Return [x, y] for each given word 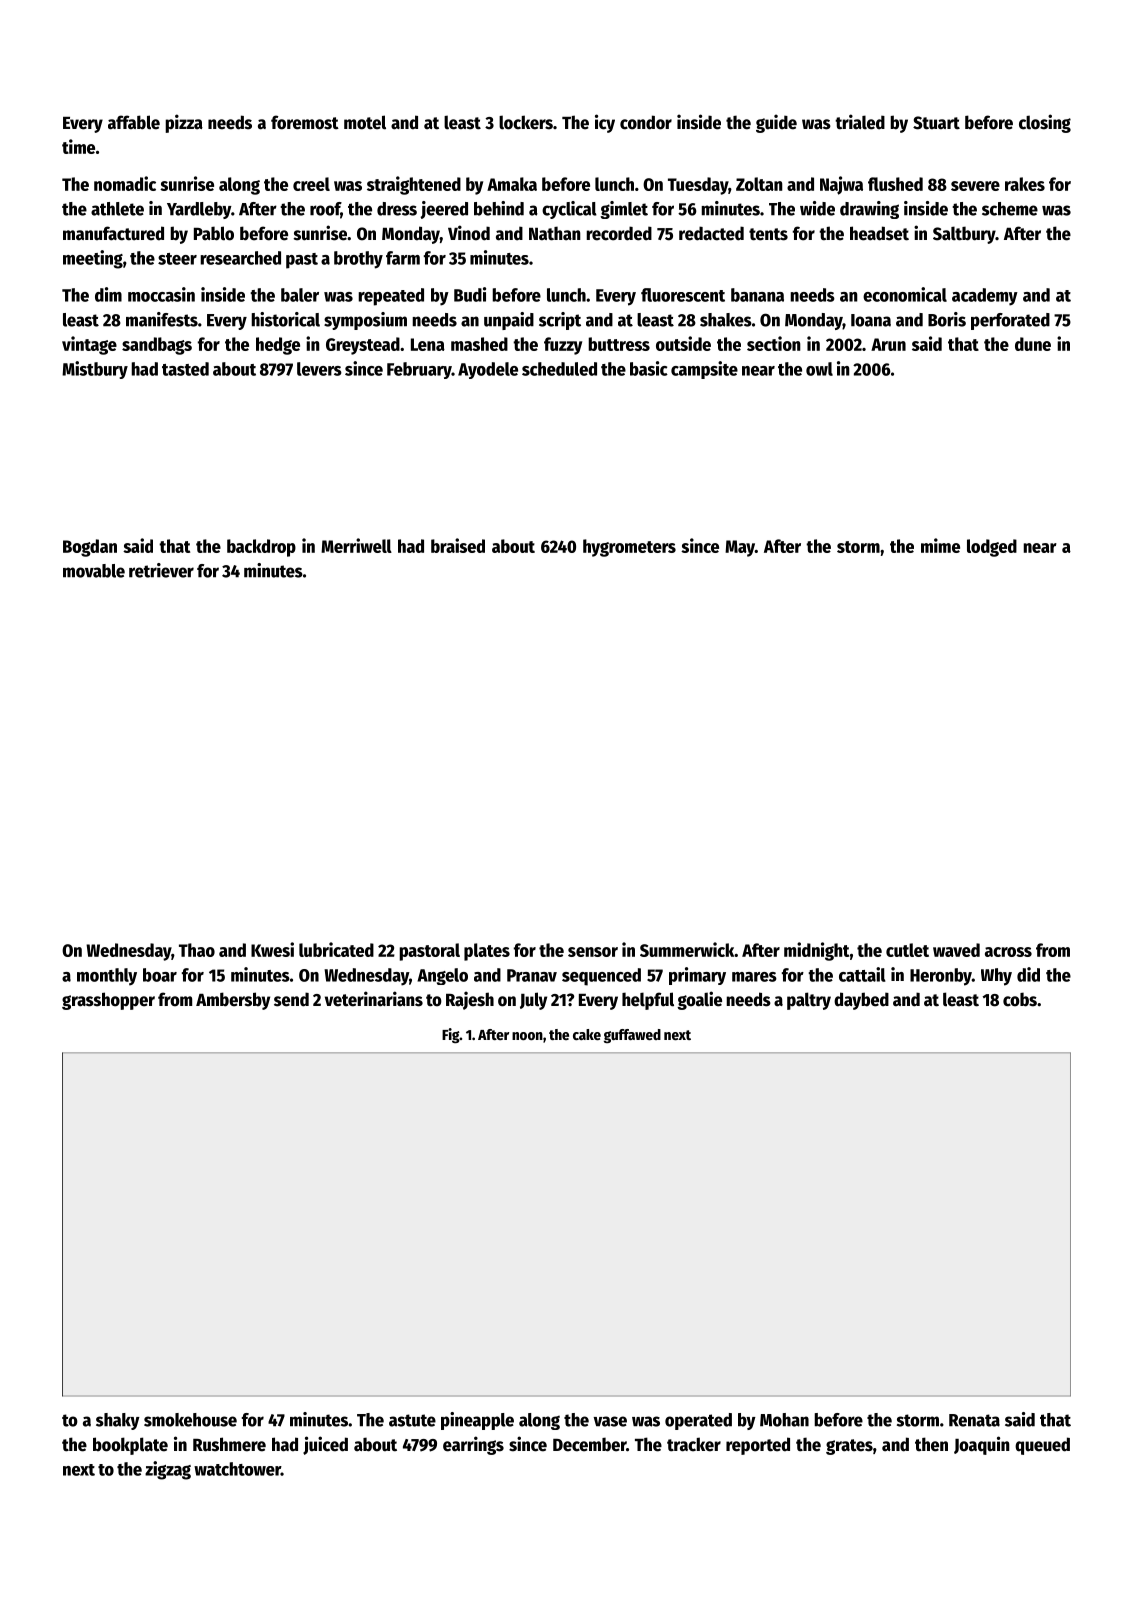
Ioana [871, 320]
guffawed [632, 1036]
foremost [305, 122]
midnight [816, 951]
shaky [118, 1421]
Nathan [555, 233]
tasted [185, 369]
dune [1033, 344]
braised [458, 545]
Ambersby [233, 1001]
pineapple [477, 1421]
